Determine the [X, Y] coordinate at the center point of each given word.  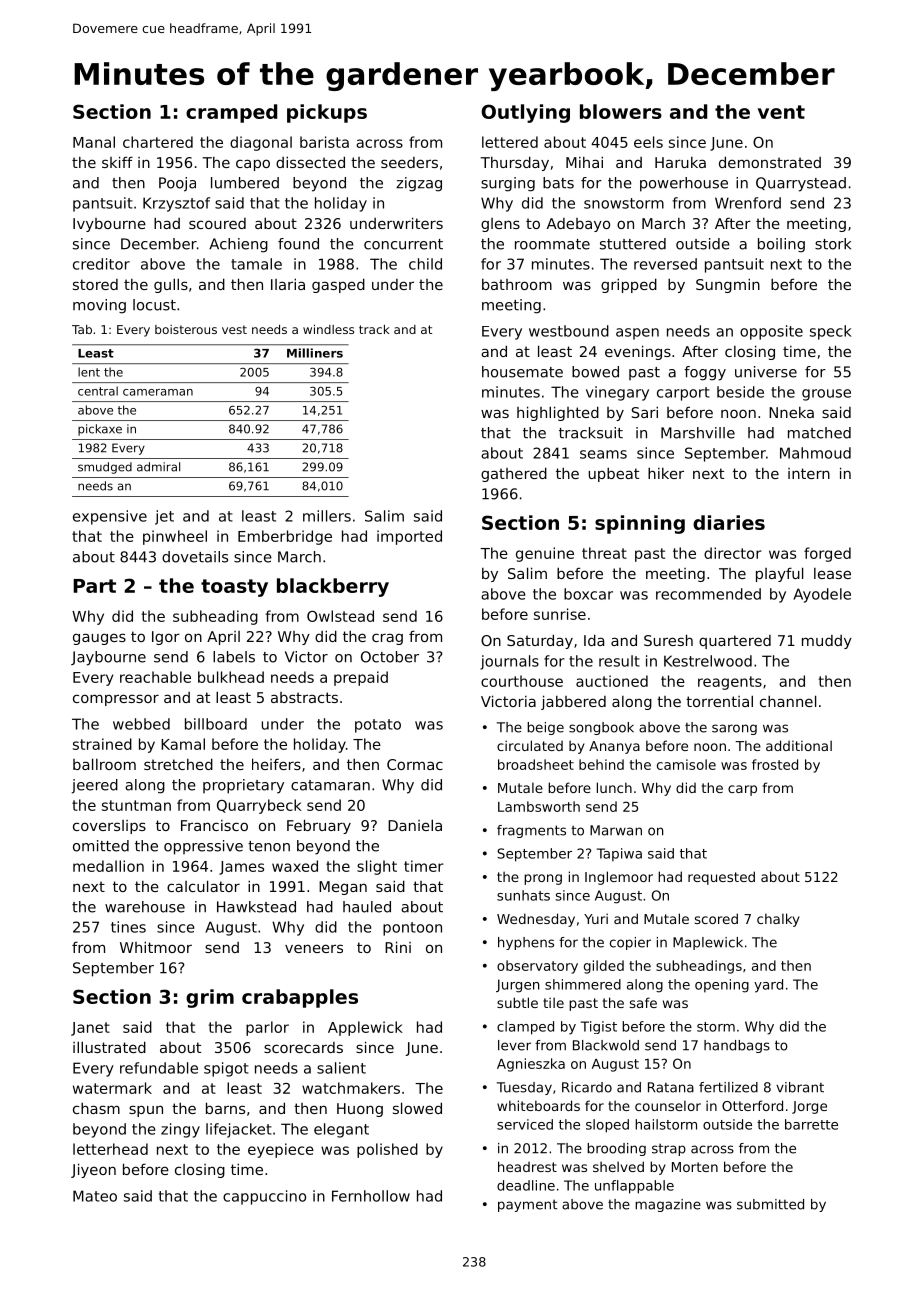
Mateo [95, 1196]
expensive [110, 517]
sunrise [560, 614]
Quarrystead [801, 184]
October [390, 657]
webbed [141, 724]
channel [788, 701]
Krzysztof [176, 204]
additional [799, 745]
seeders [409, 162]
